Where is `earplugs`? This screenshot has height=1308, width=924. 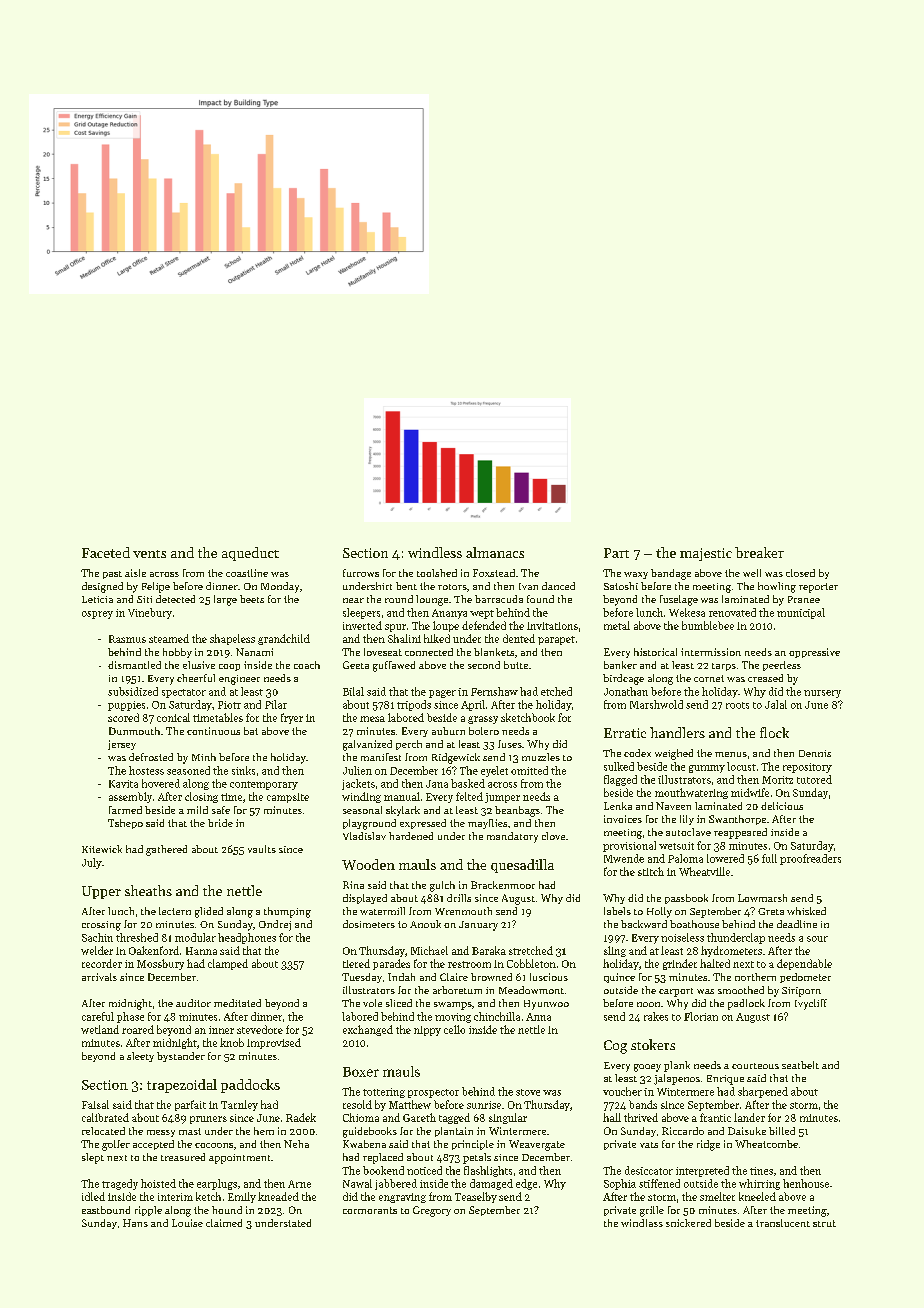 earplugs is located at coordinates (217, 1184).
